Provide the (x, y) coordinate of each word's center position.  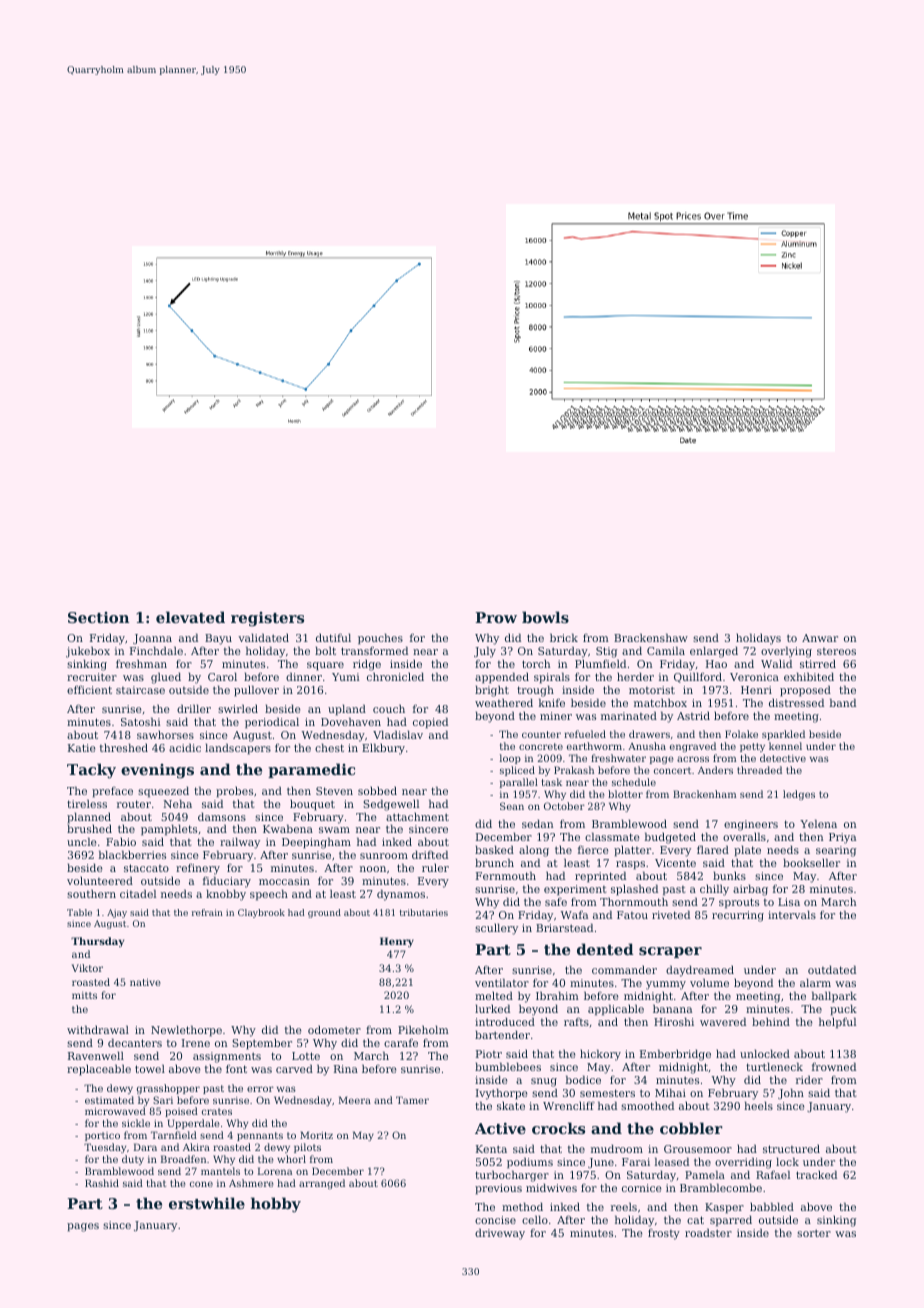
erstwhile (207, 1203)
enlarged (714, 652)
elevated (190, 617)
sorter (814, 1233)
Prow (496, 617)
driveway (500, 1234)
